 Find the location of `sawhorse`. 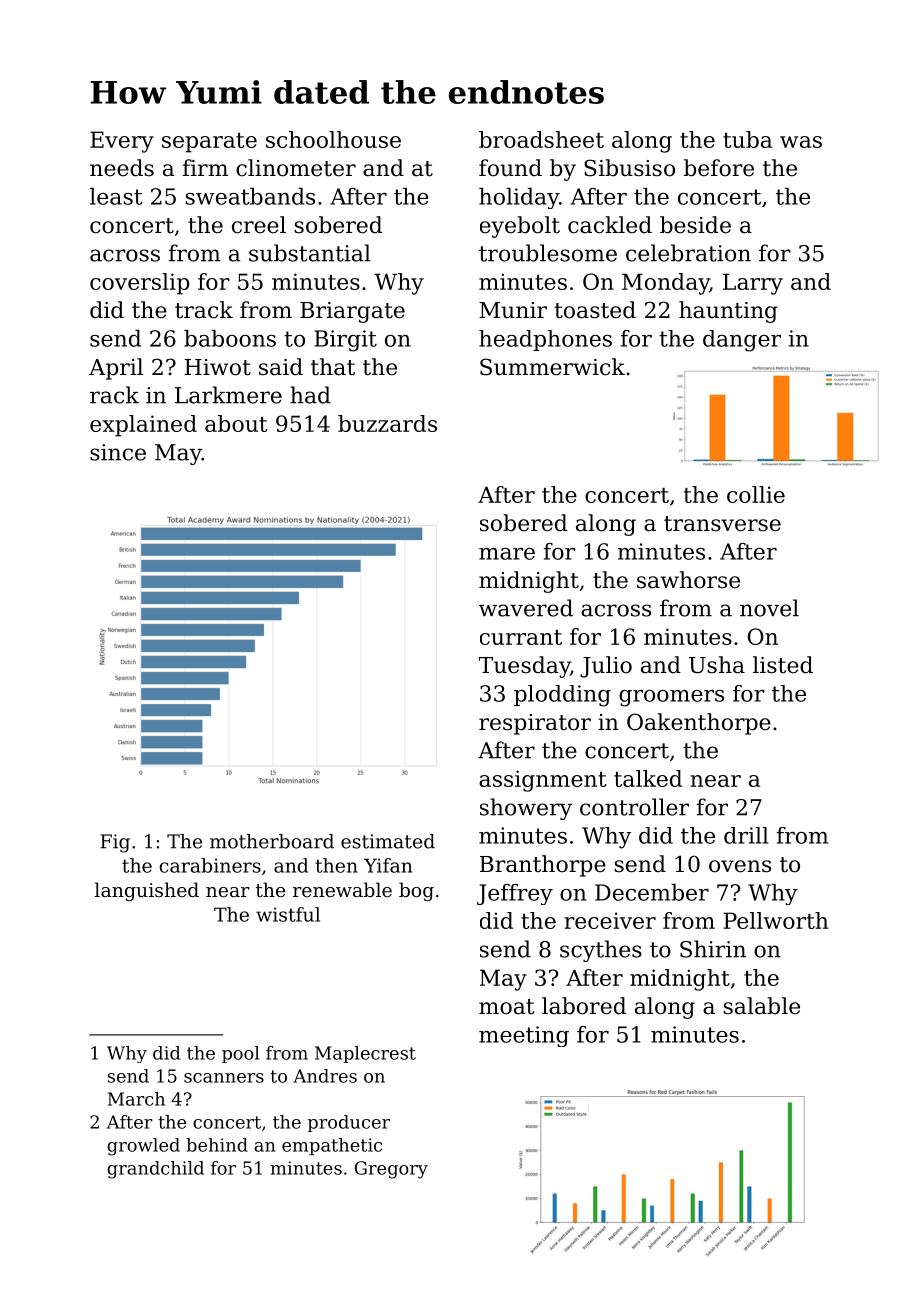

sawhorse is located at coordinates (688, 580).
